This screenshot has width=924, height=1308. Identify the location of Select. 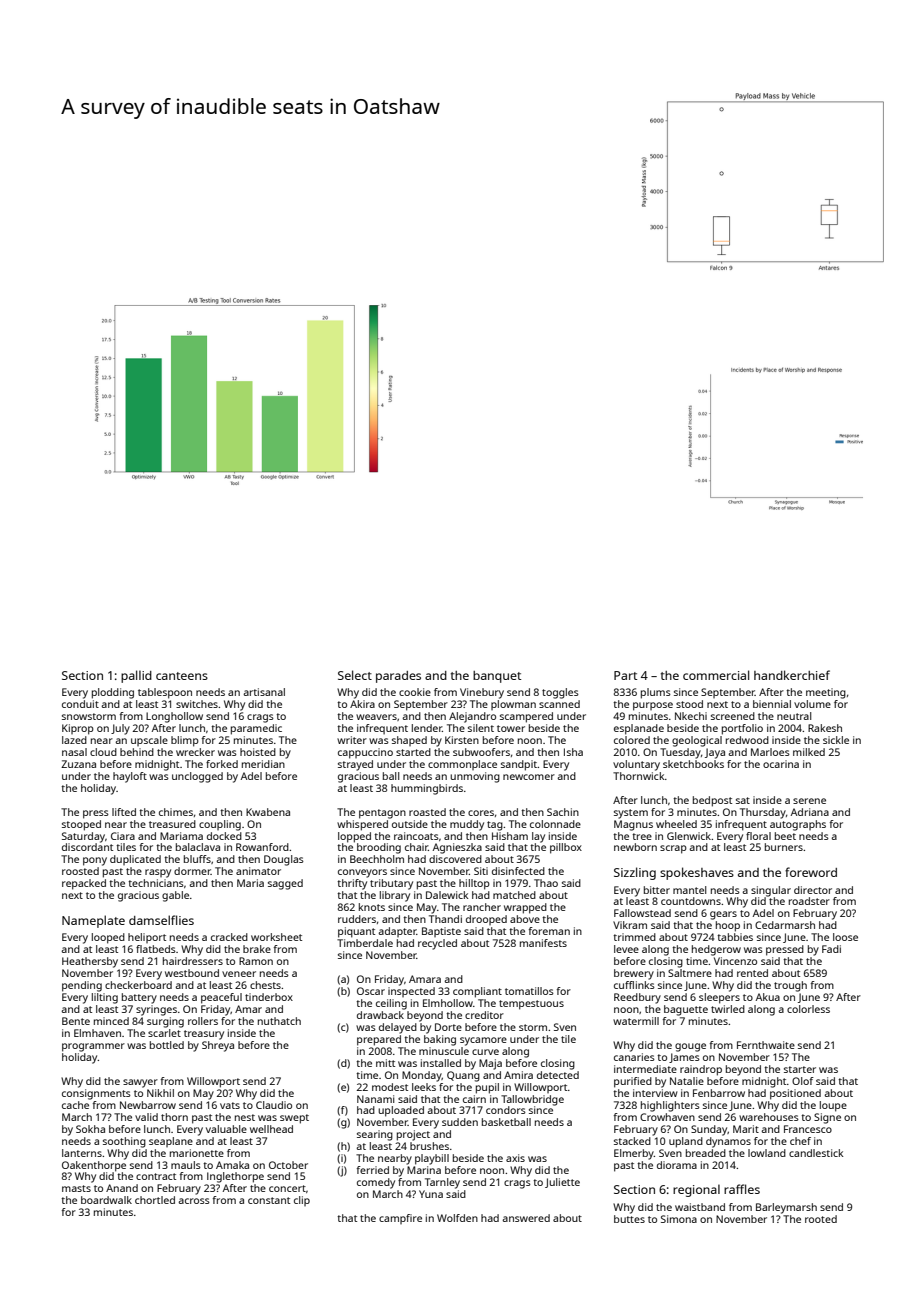
(355, 675).
